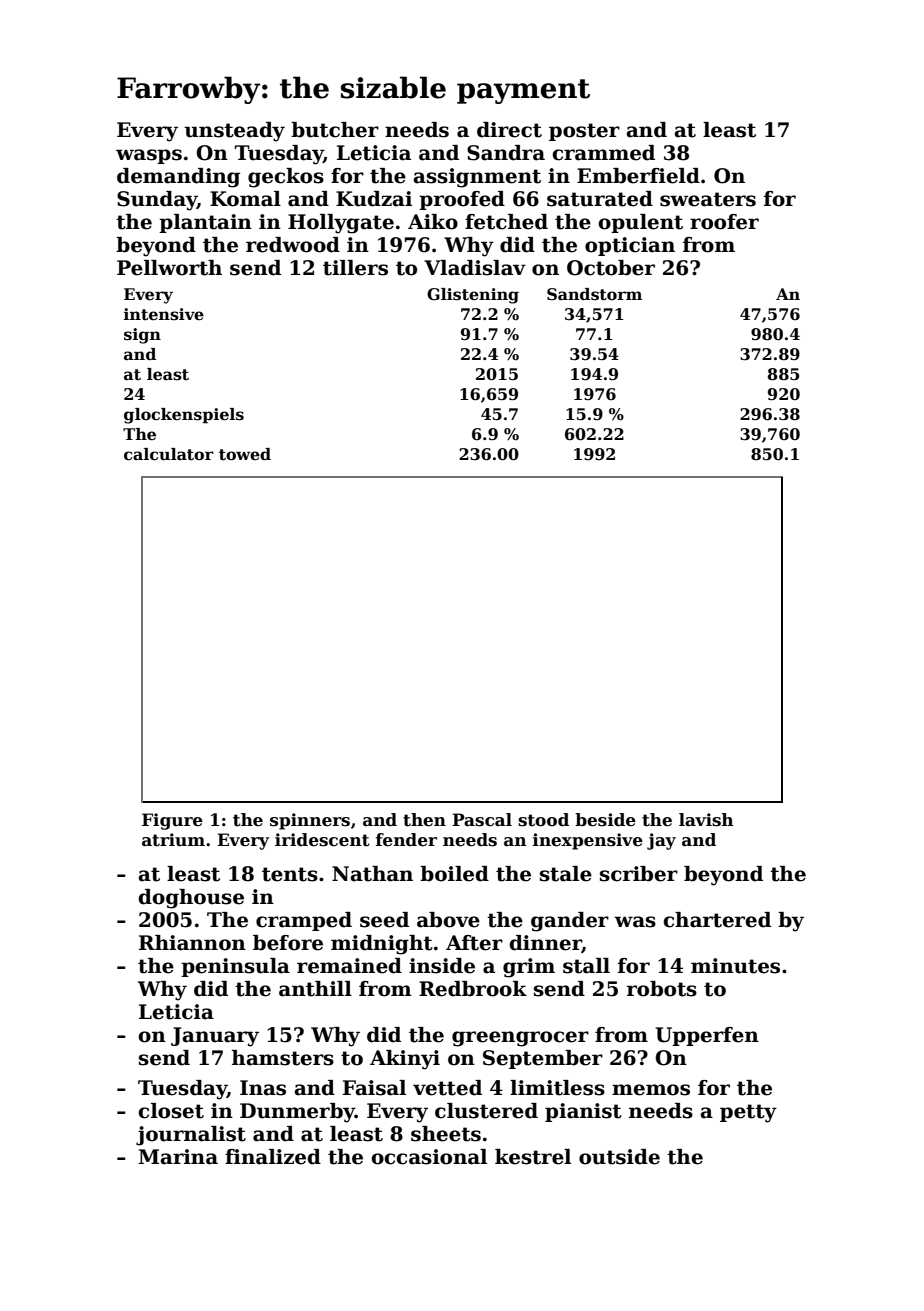 This page has width=924, height=1311. Describe the element at coordinates (293, 245) in the page. I see `redwood` at that location.
